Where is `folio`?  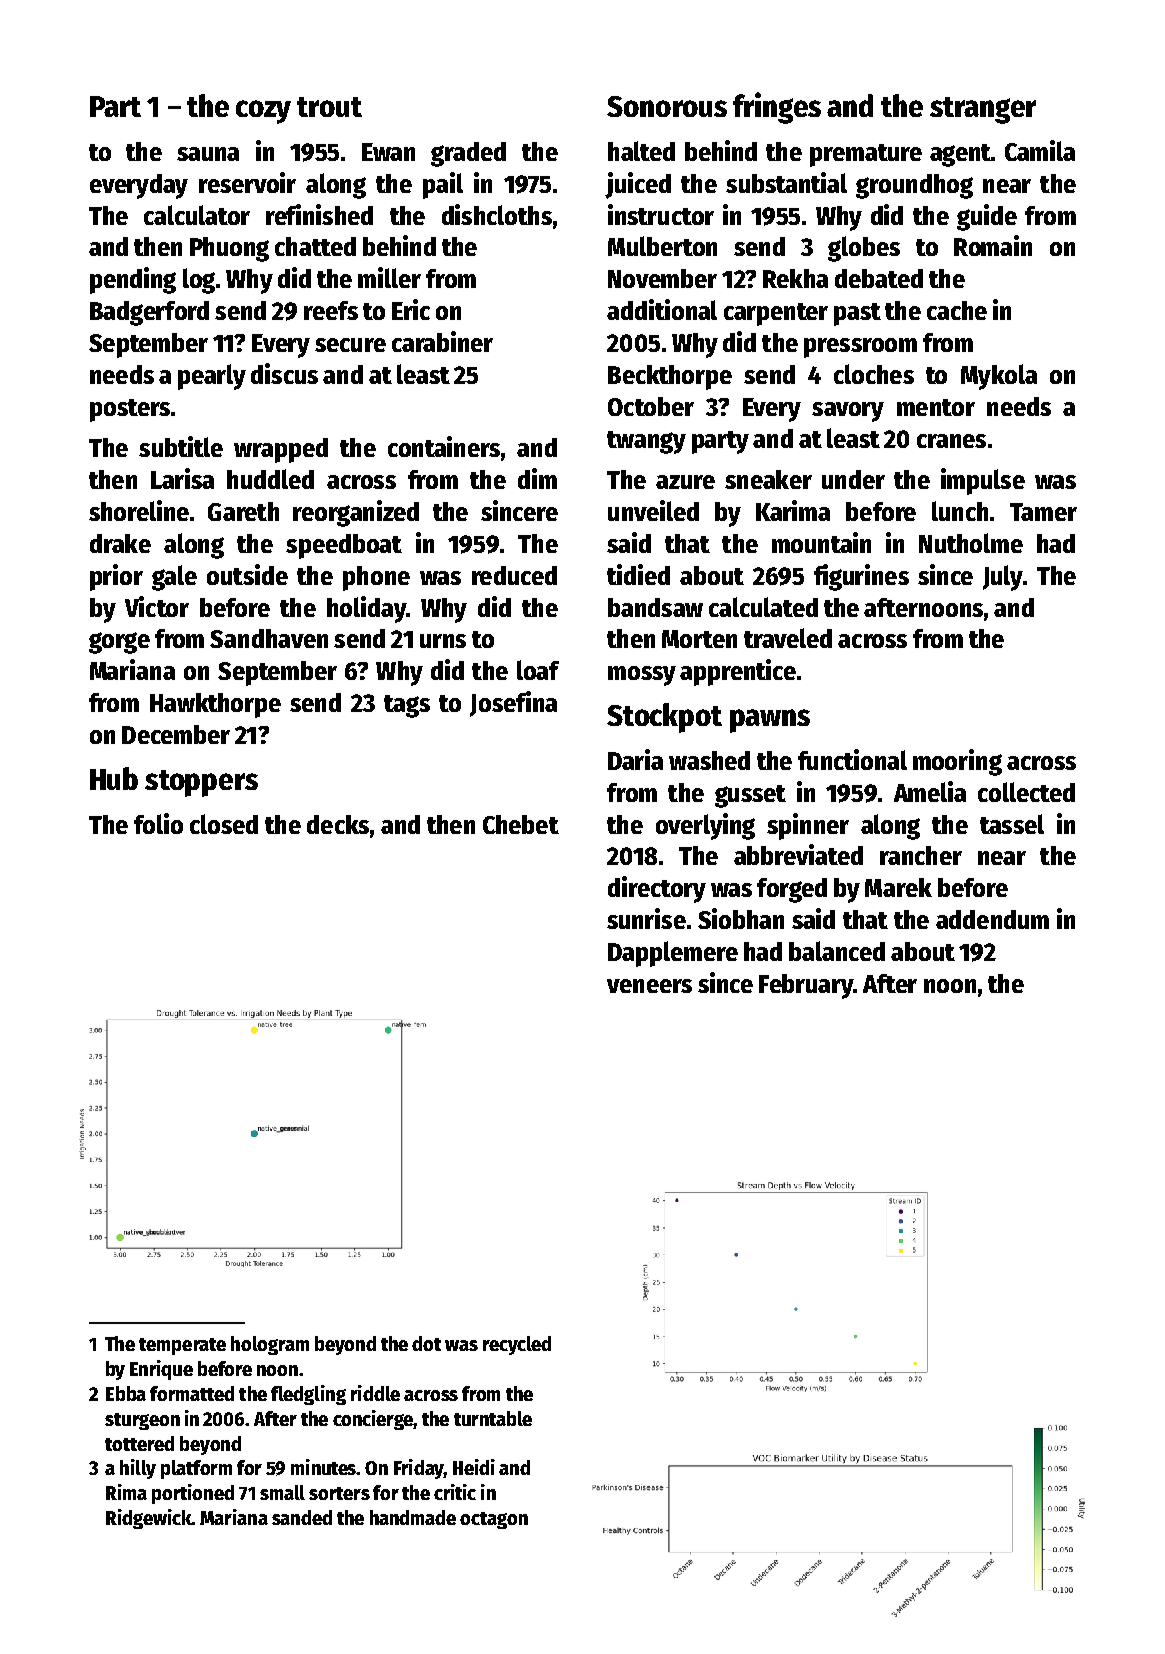 folio is located at coordinates (158, 823).
